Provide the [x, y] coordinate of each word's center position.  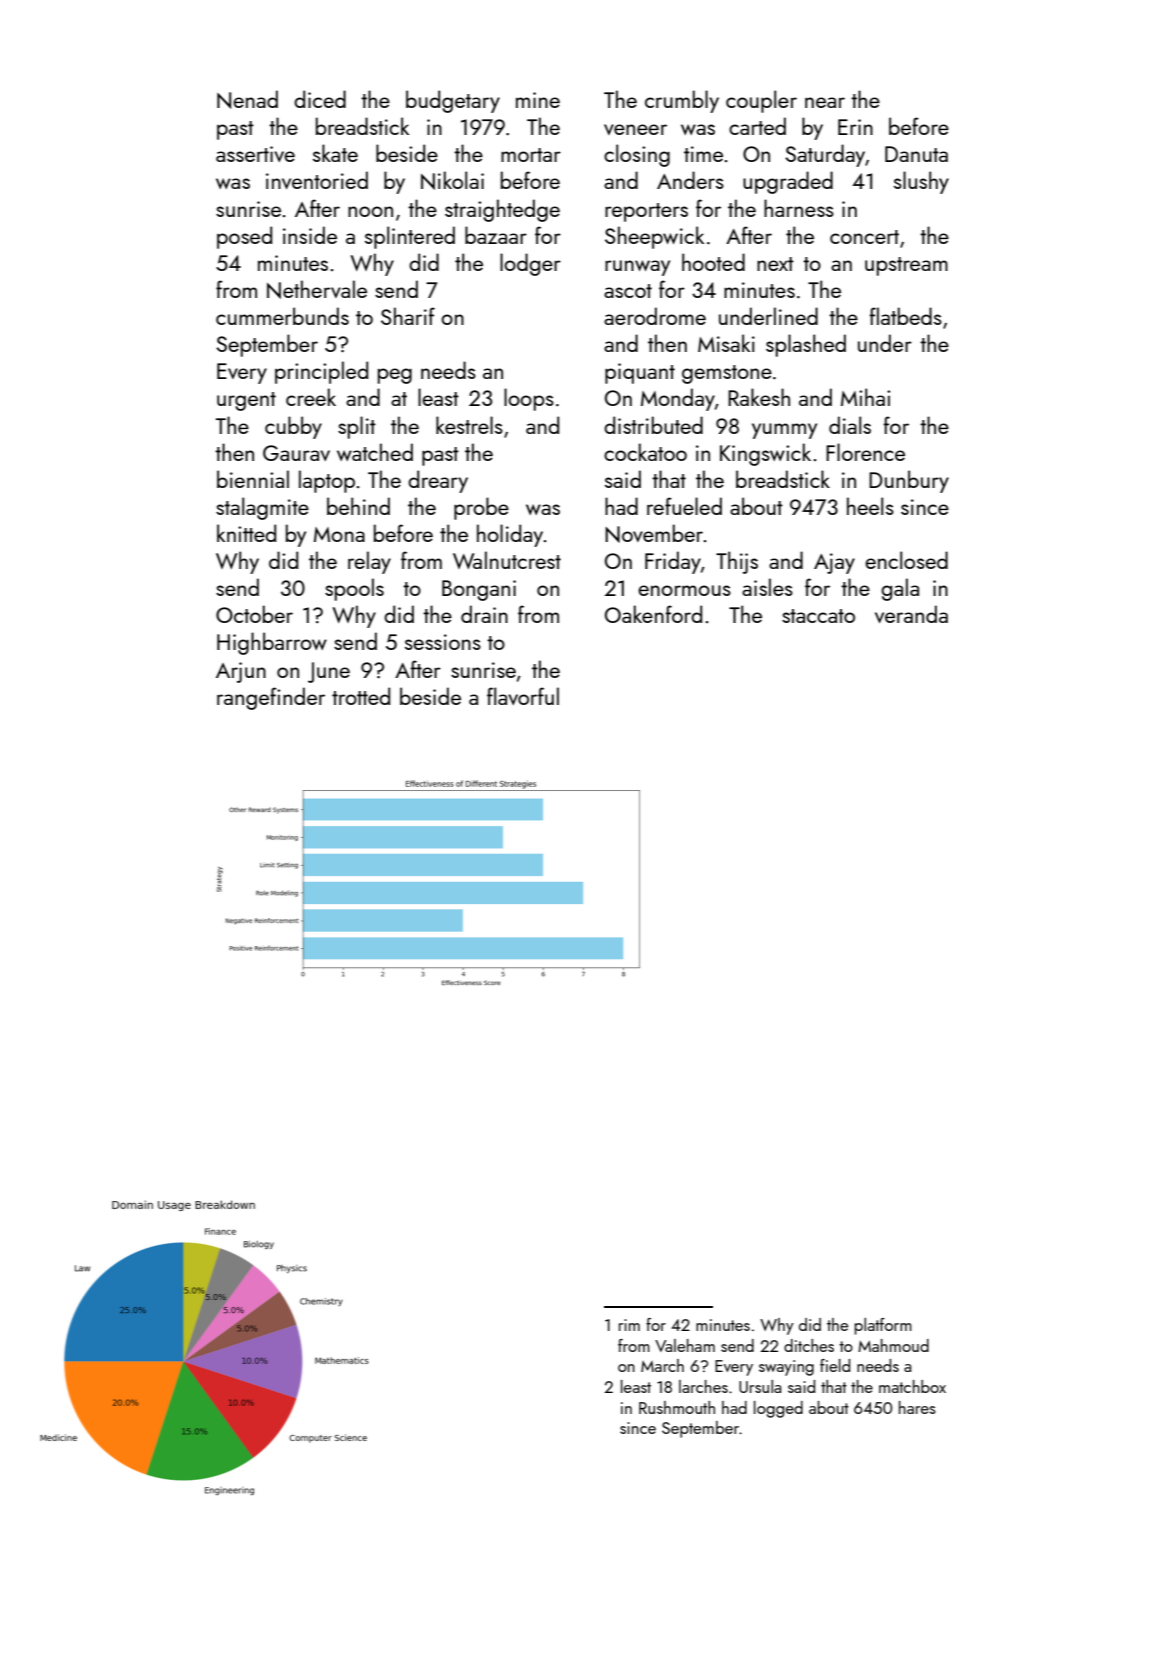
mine [538, 100]
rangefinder [271, 698]
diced [320, 99]
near [825, 102]
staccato [818, 616]
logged [778, 1409]
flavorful [523, 696]
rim [629, 1325]
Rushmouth [677, 1407]
